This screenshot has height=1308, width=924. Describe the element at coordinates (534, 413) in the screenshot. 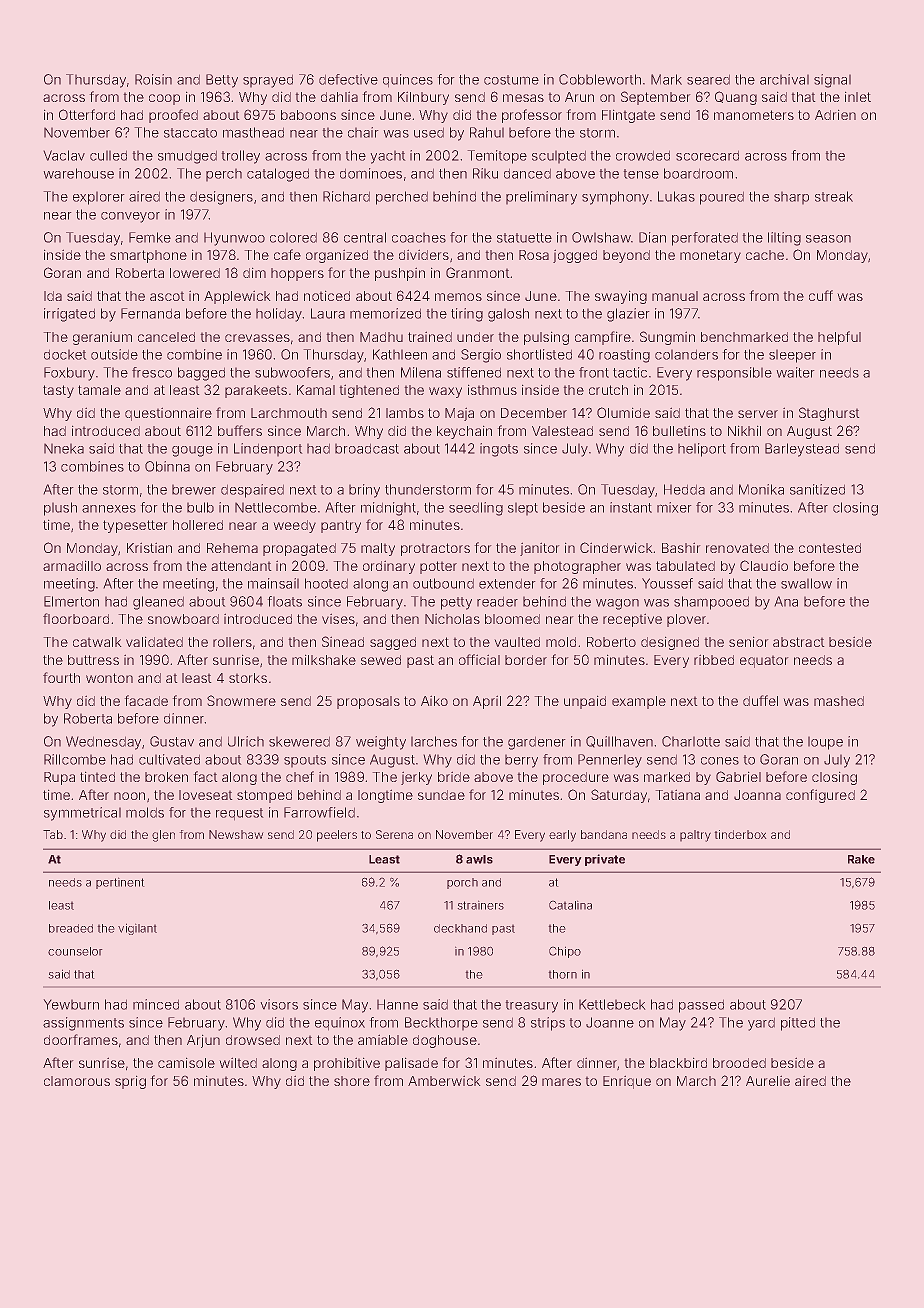

I see `December` at that location.
